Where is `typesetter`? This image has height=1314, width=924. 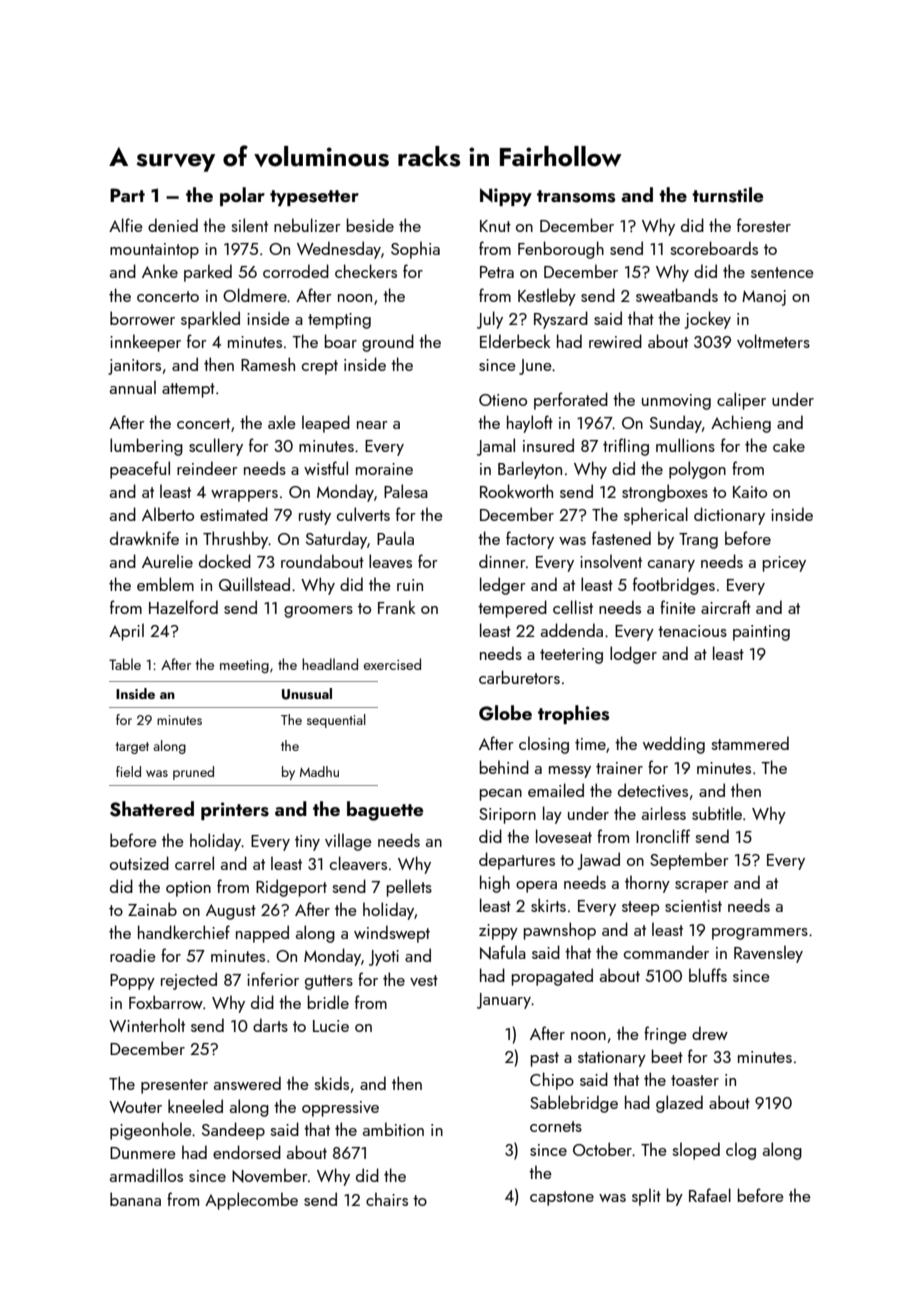 typesetter is located at coordinates (314, 198).
